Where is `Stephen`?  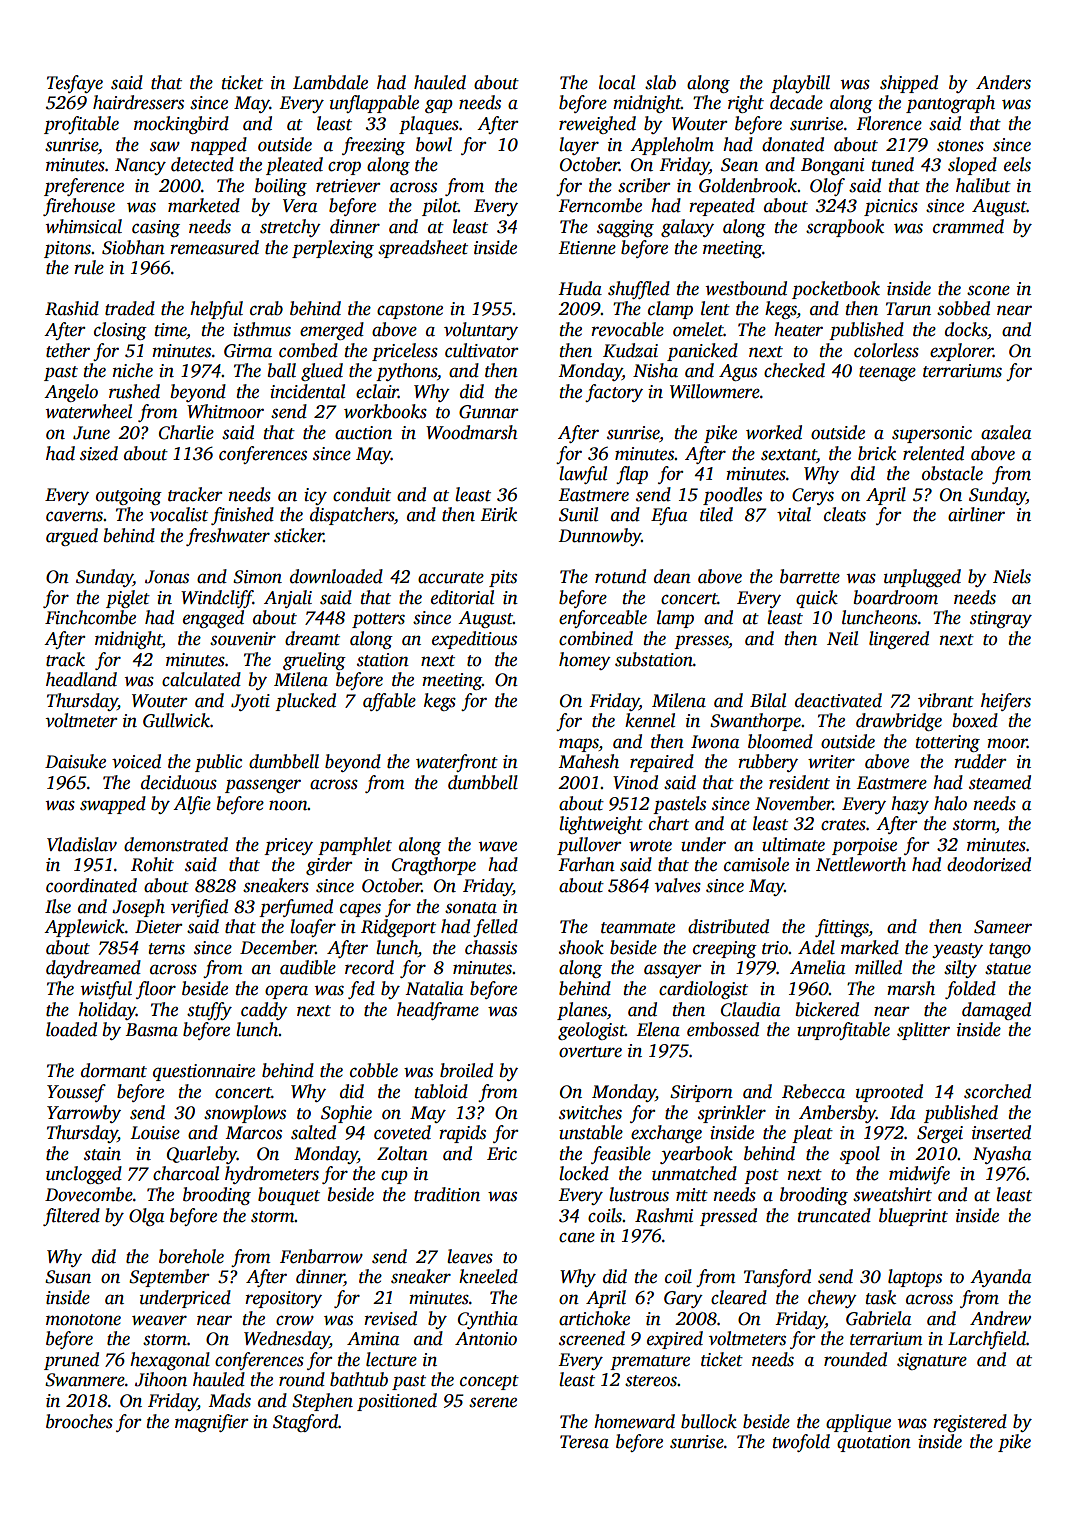
Stephen is located at coordinates (322, 1402).
